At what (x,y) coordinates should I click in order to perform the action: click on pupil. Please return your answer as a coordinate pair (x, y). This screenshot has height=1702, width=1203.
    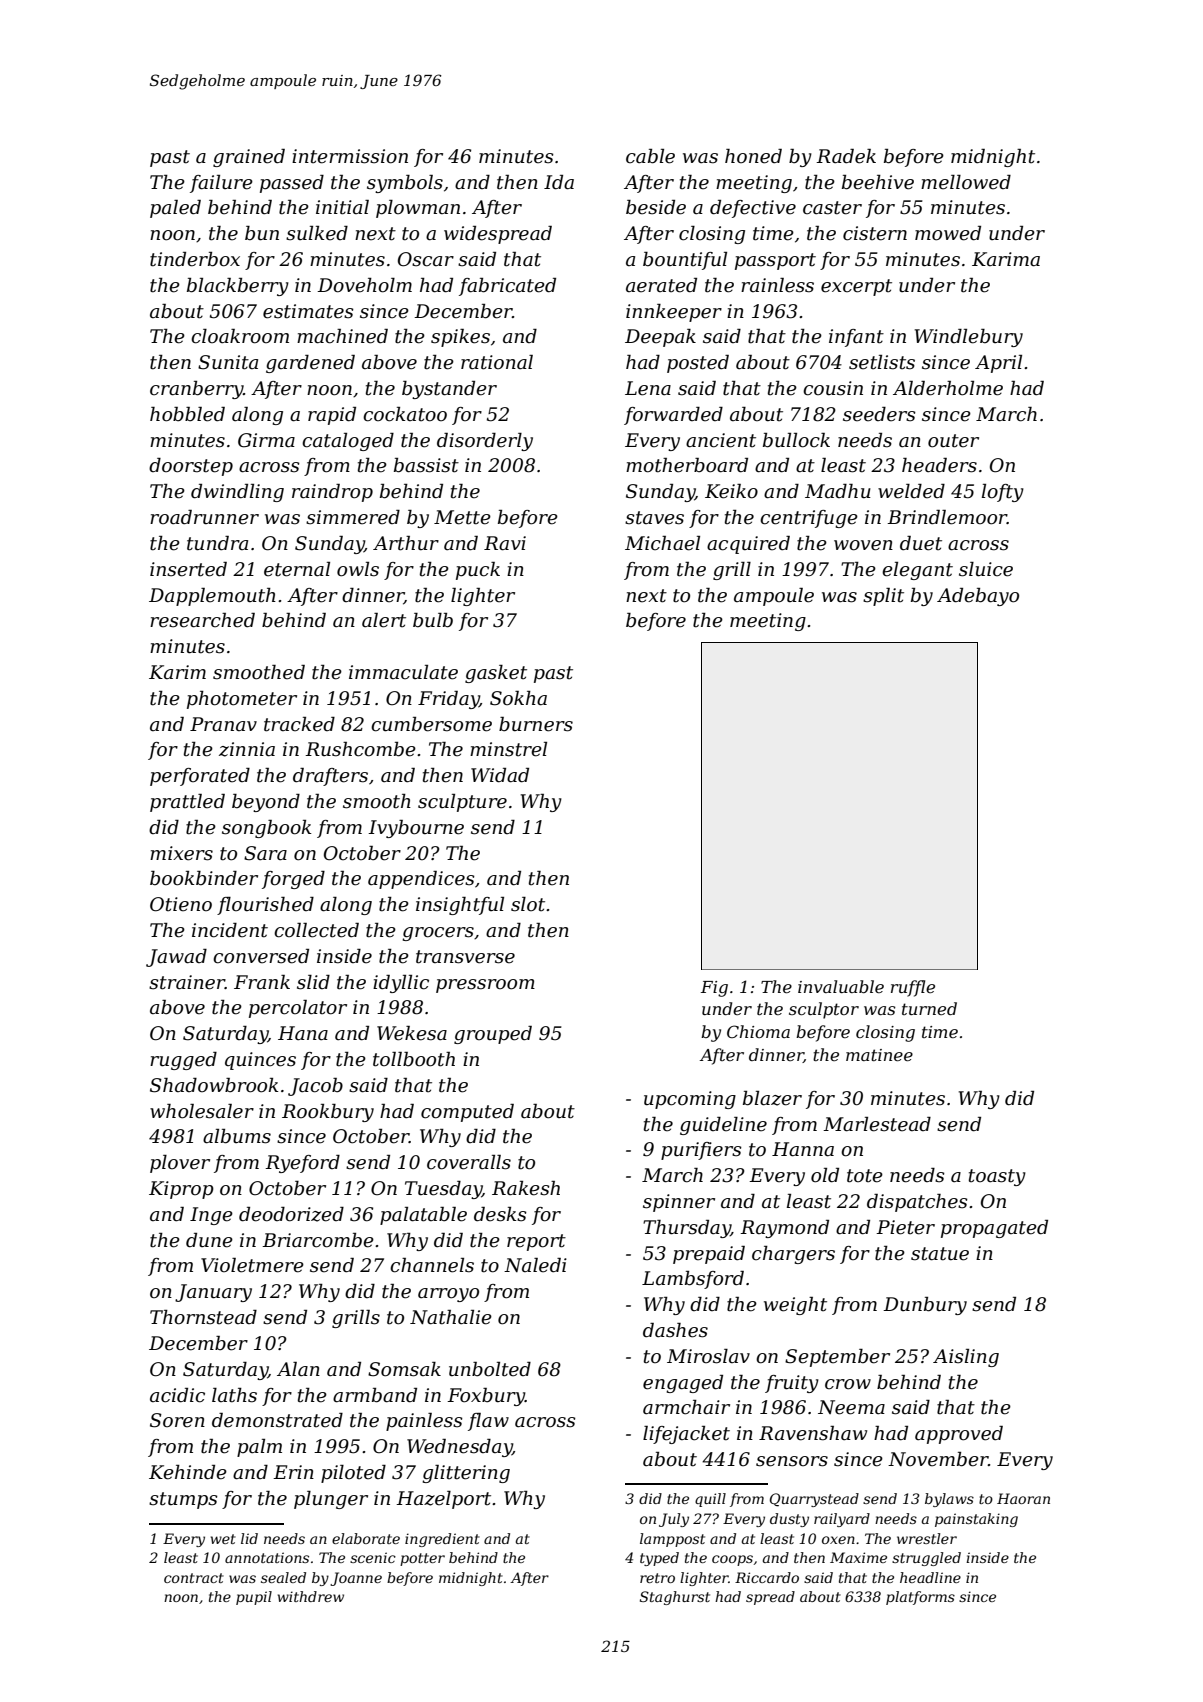
    Looking at the image, I should click on (254, 1598).
